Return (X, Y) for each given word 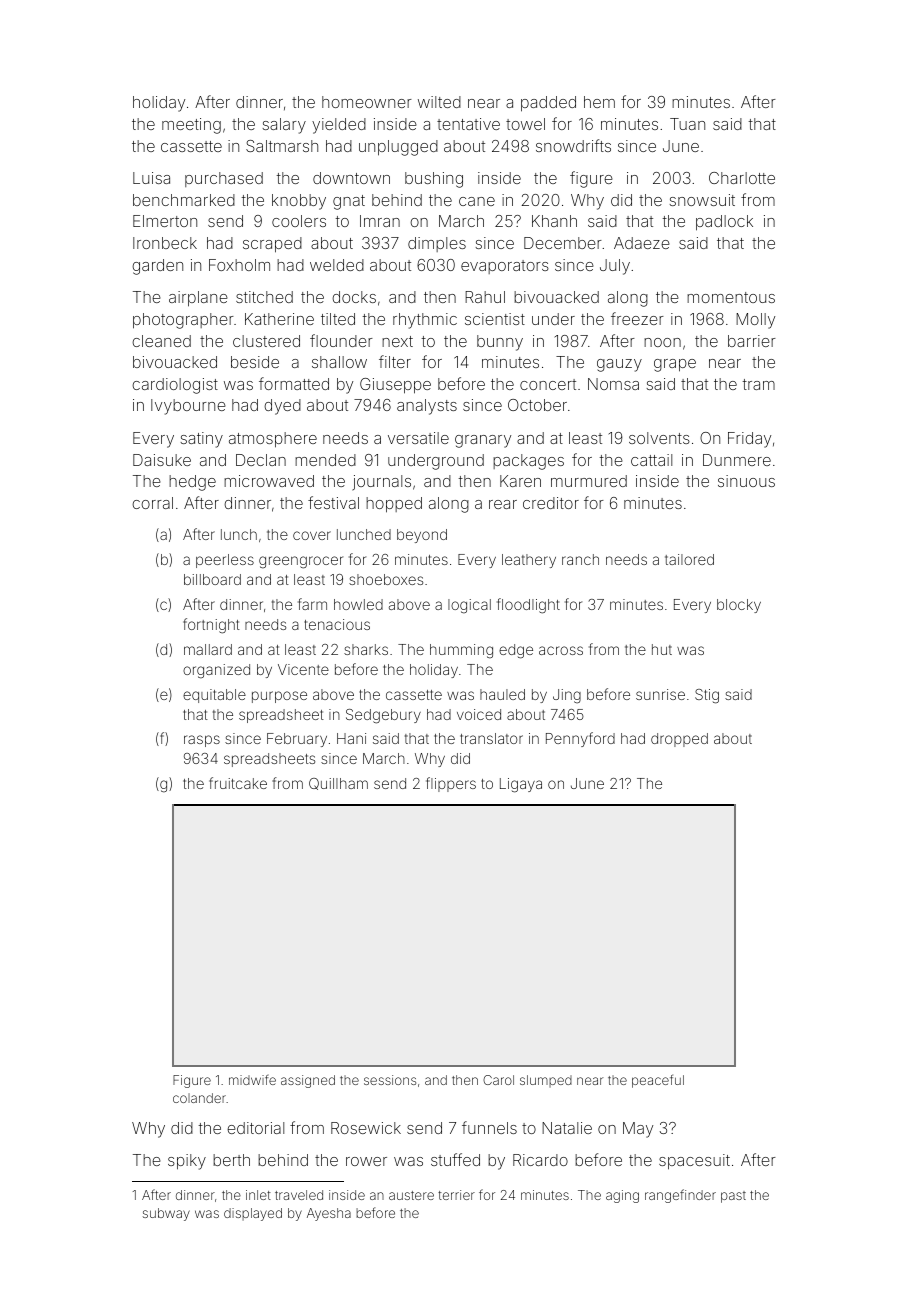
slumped (546, 1081)
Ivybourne (188, 407)
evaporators (505, 267)
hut (662, 649)
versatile (418, 438)
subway (166, 1214)
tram (758, 384)
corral (152, 503)
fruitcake (238, 783)
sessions (390, 1080)
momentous (731, 297)
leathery (529, 561)
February (297, 740)
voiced (479, 714)
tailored (689, 559)
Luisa (151, 178)
